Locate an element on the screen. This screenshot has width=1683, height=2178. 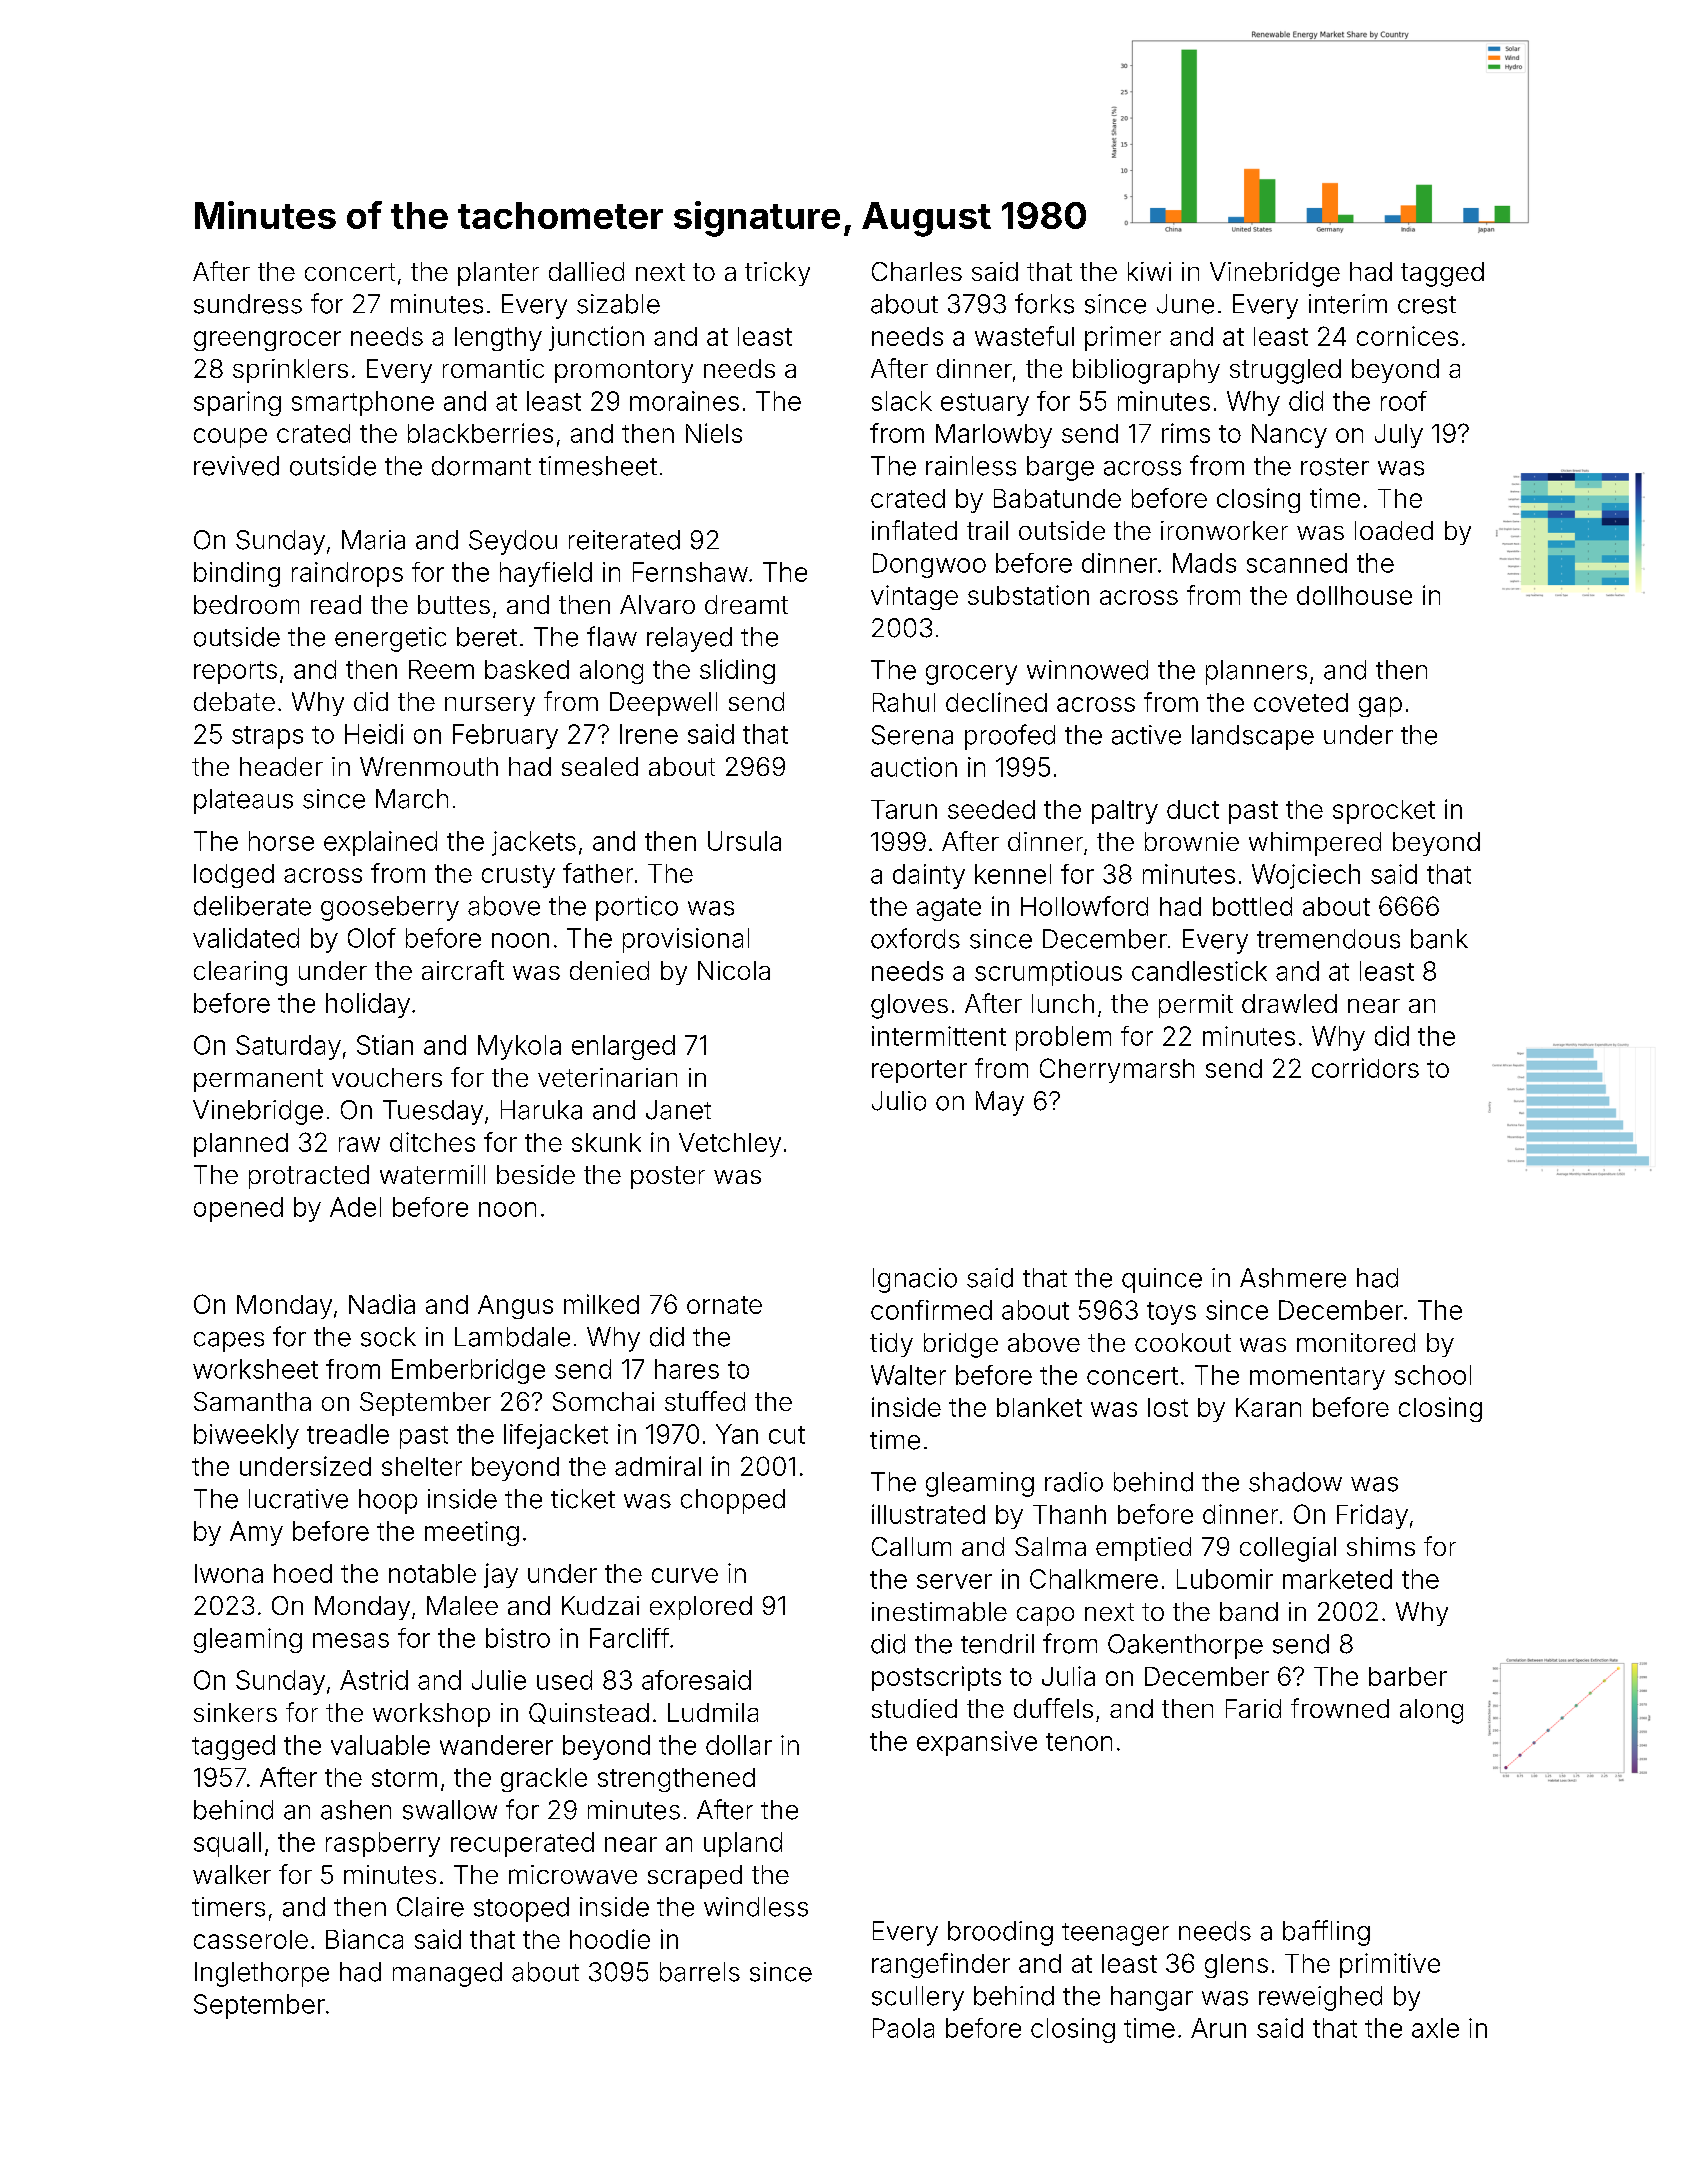
sliding is located at coordinates (737, 671).
